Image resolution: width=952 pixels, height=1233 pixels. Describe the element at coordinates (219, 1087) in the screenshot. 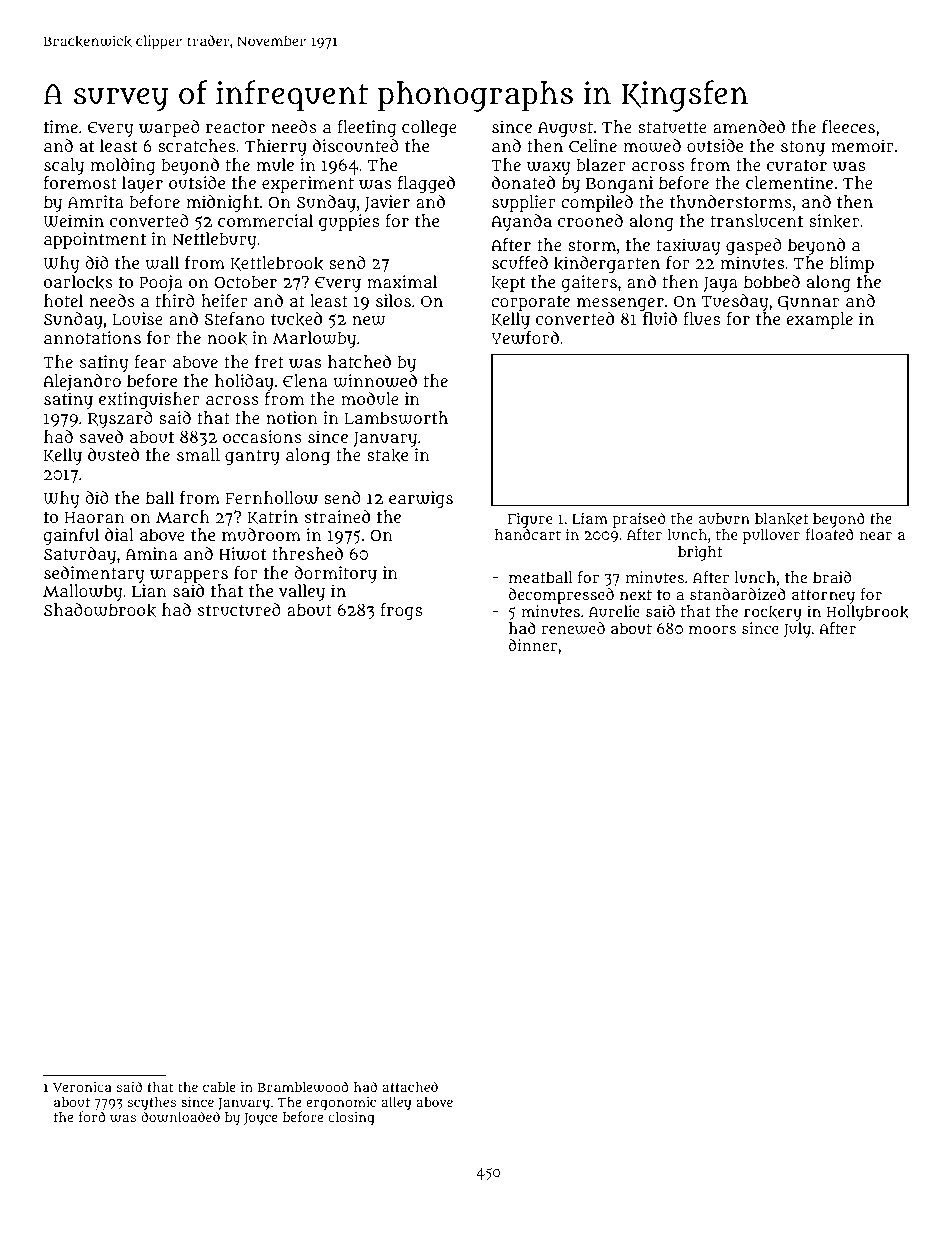

I see `cable` at that location.
